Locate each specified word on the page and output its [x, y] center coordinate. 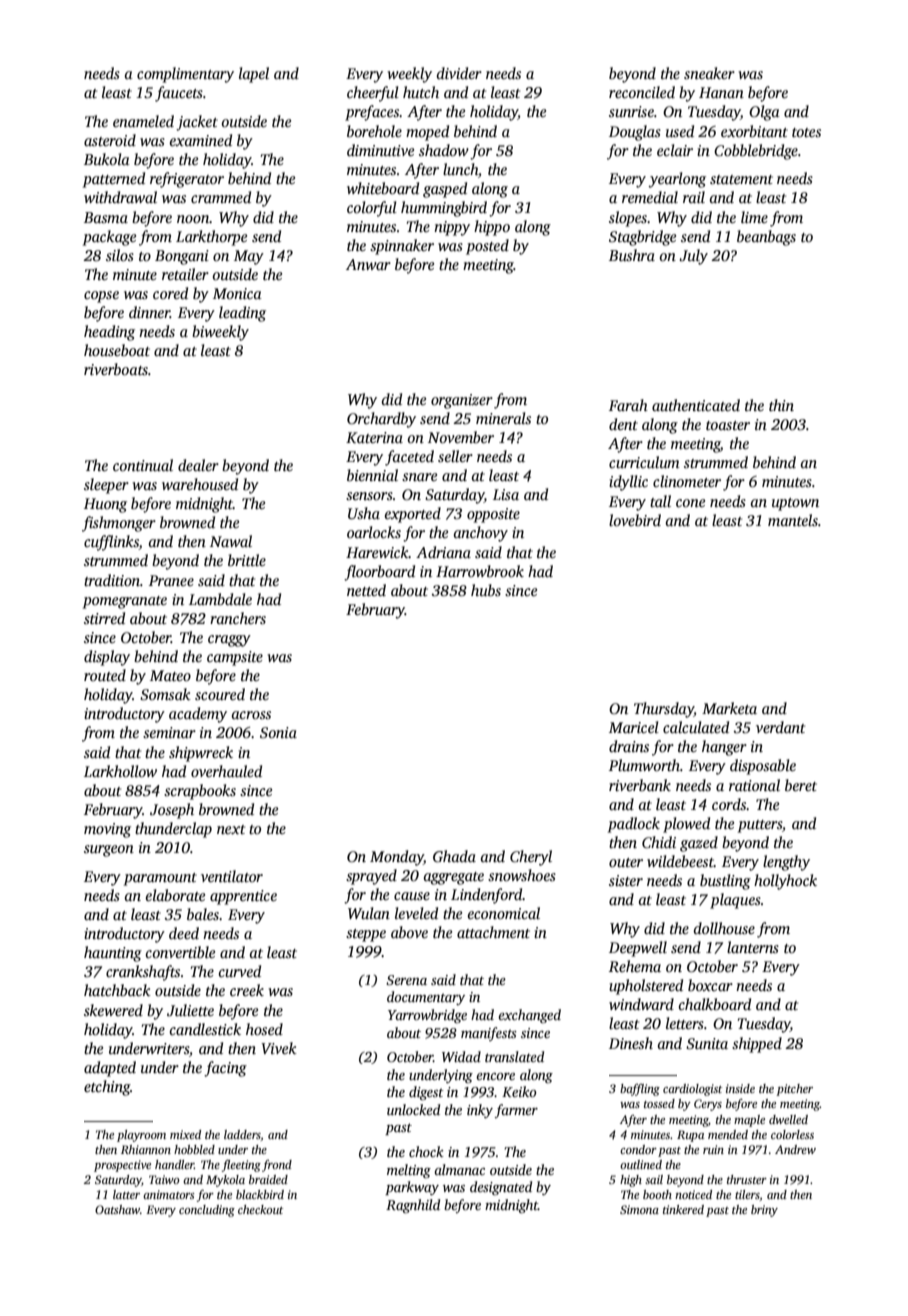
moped [427, 133]
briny [764, 1211]
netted [366, 590]
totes [806, 132]
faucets [179, 94]
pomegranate [125, 602]
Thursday [664, 710]
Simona [639, 1209]
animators [169, 1194]
